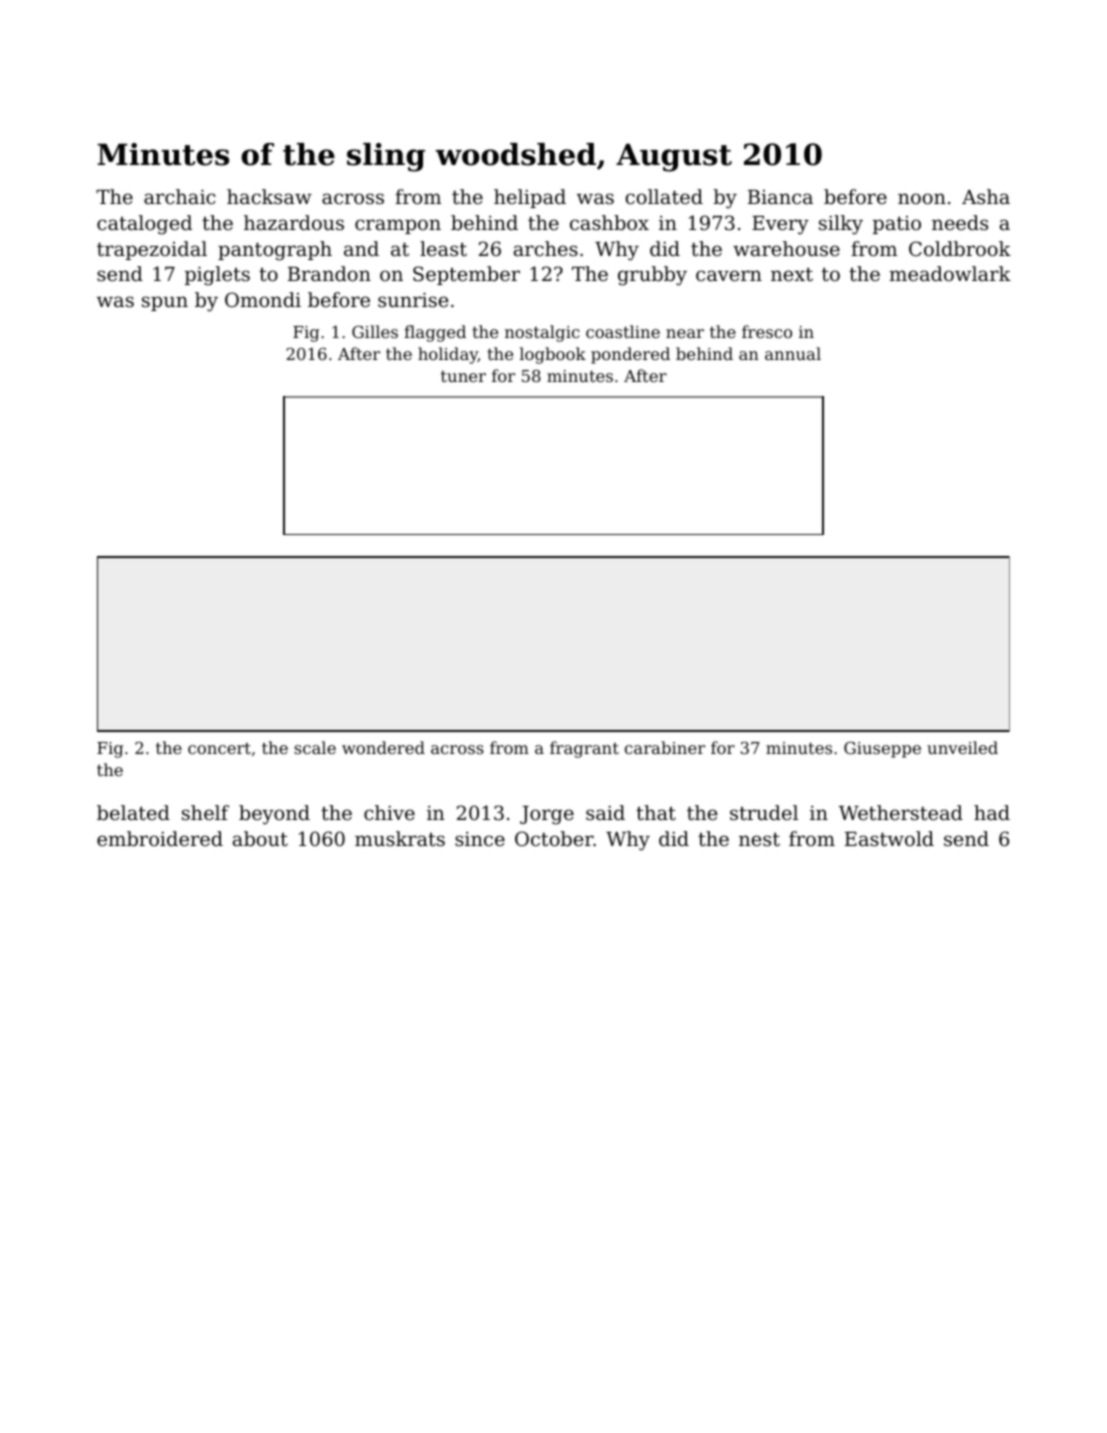 The width and height of the page is (1107, 1433). Describe the element at coordinates (375, 331) in the page. I see `Gilles` at that location.
